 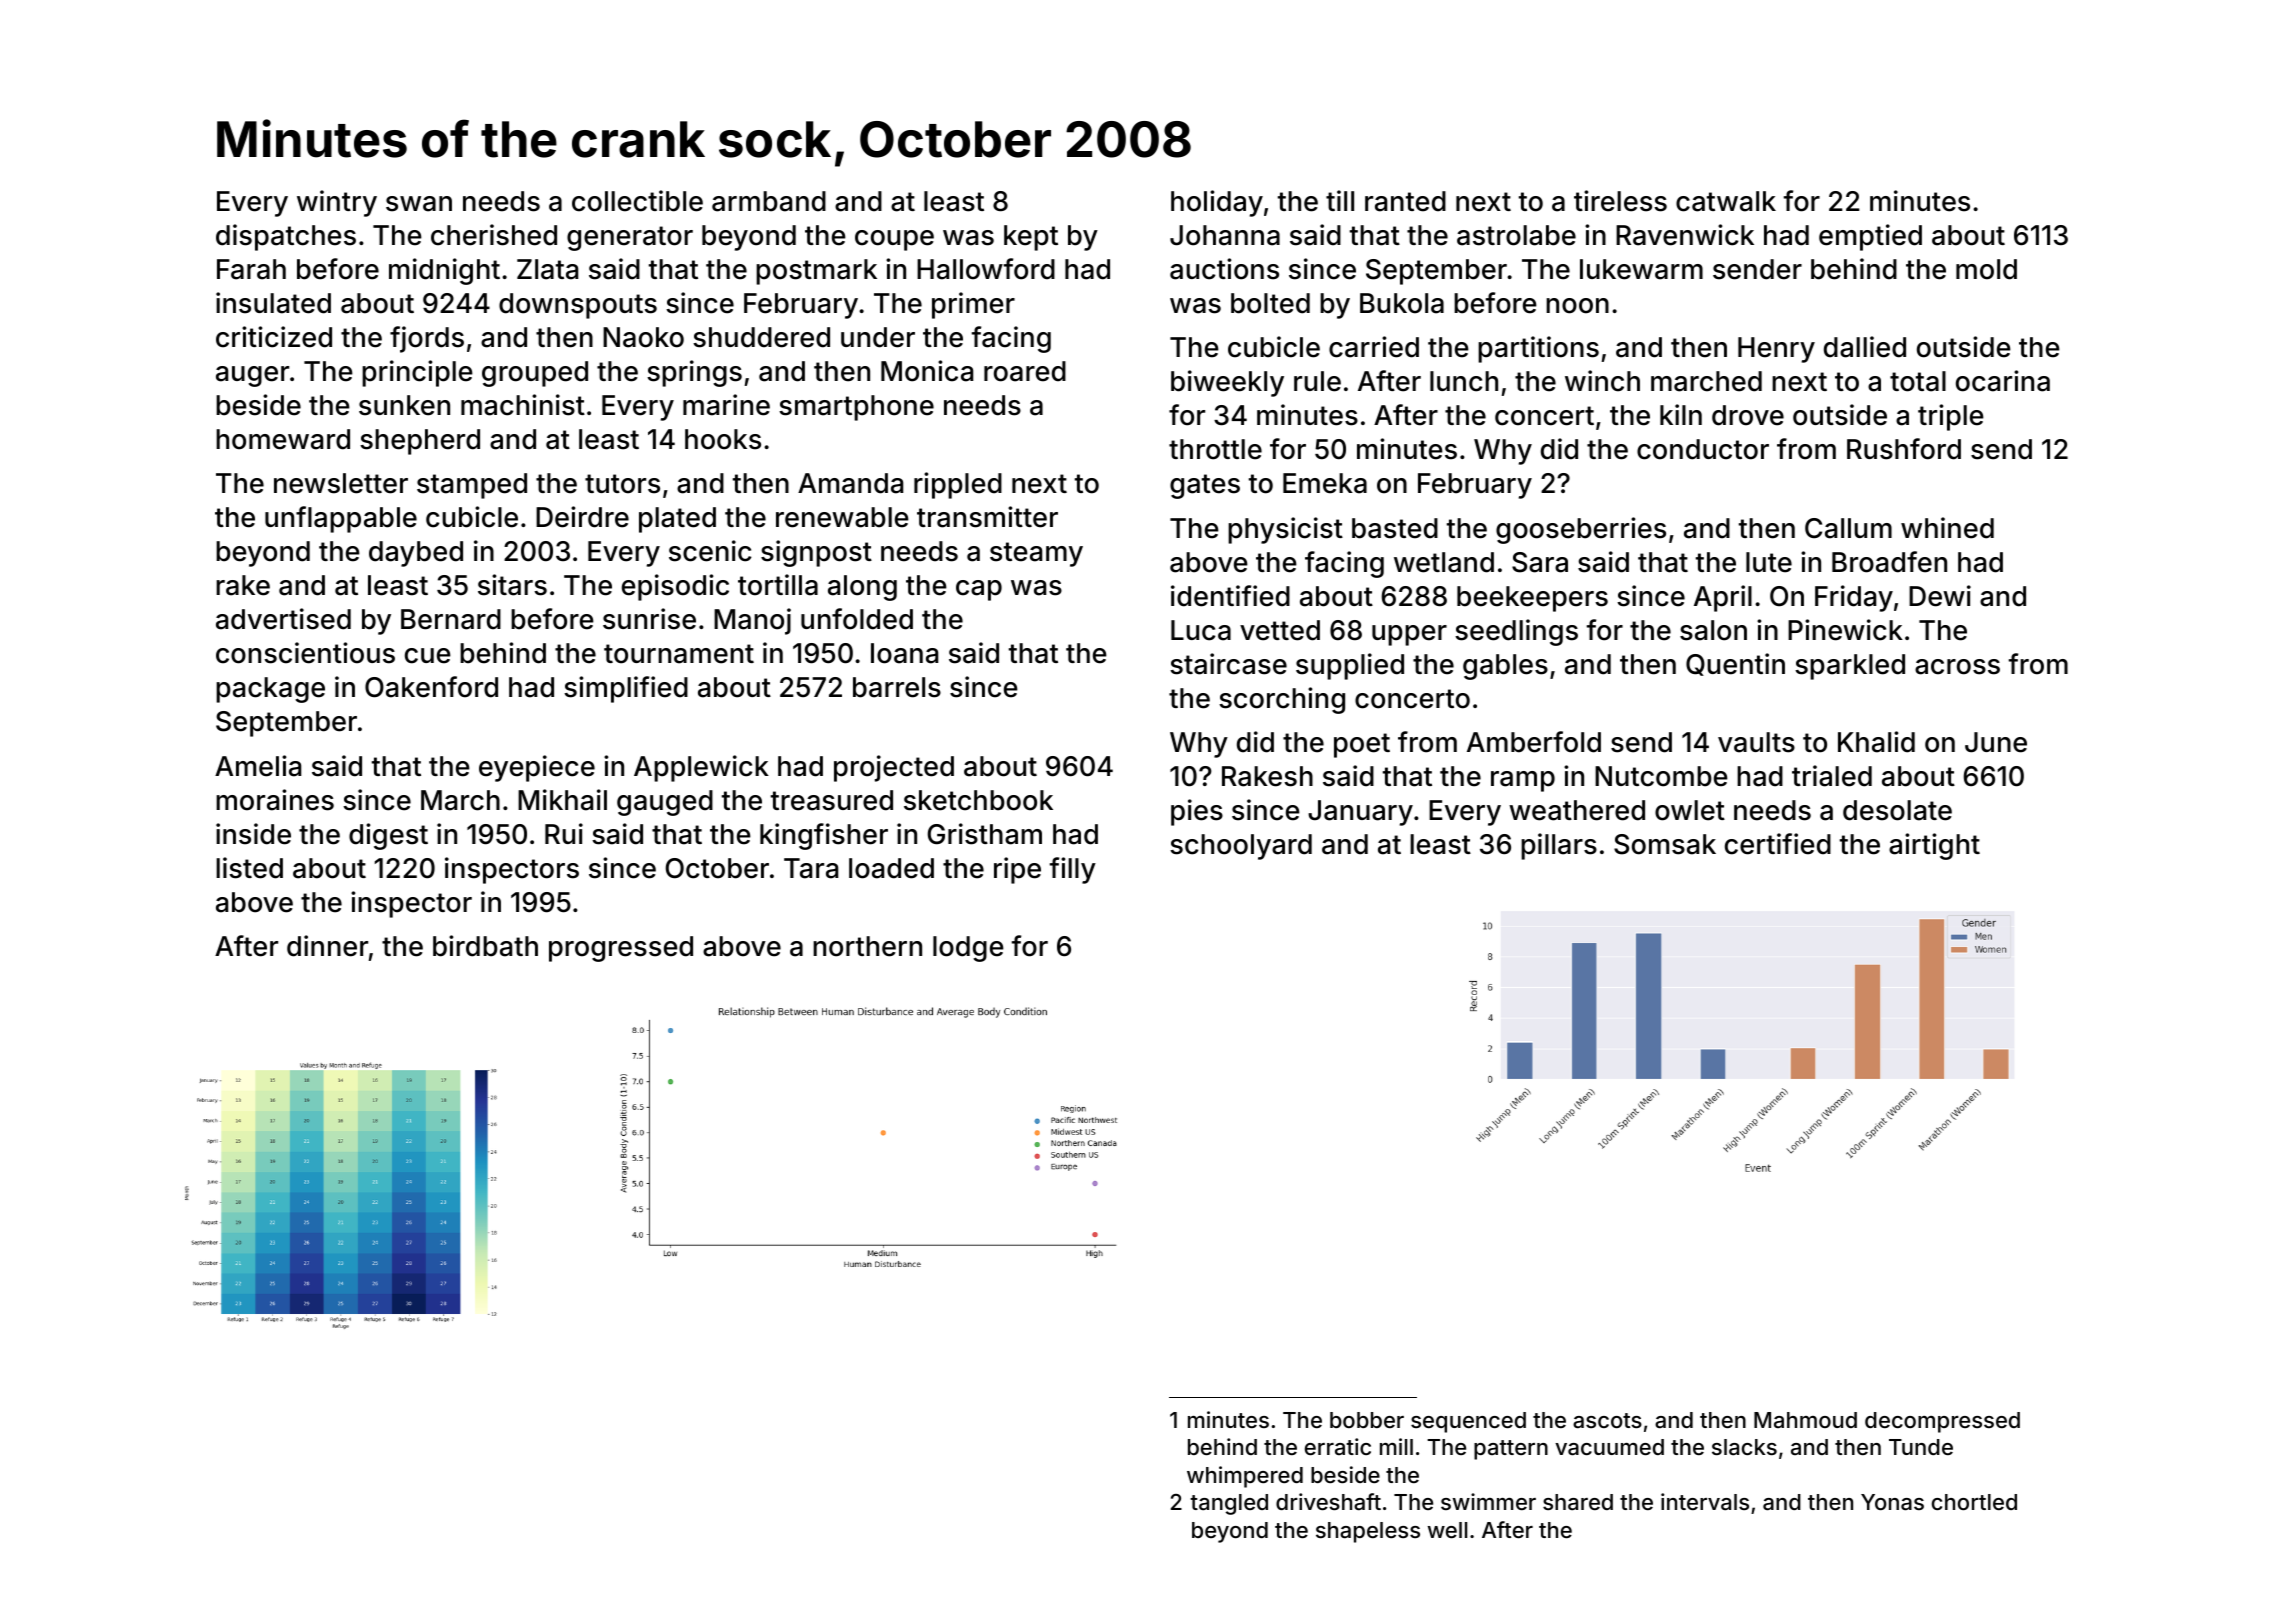 What do you see at coordinates (1805, 1420) in the image?
I see `Mahmoud` at bounding box center [1805, 1420].
